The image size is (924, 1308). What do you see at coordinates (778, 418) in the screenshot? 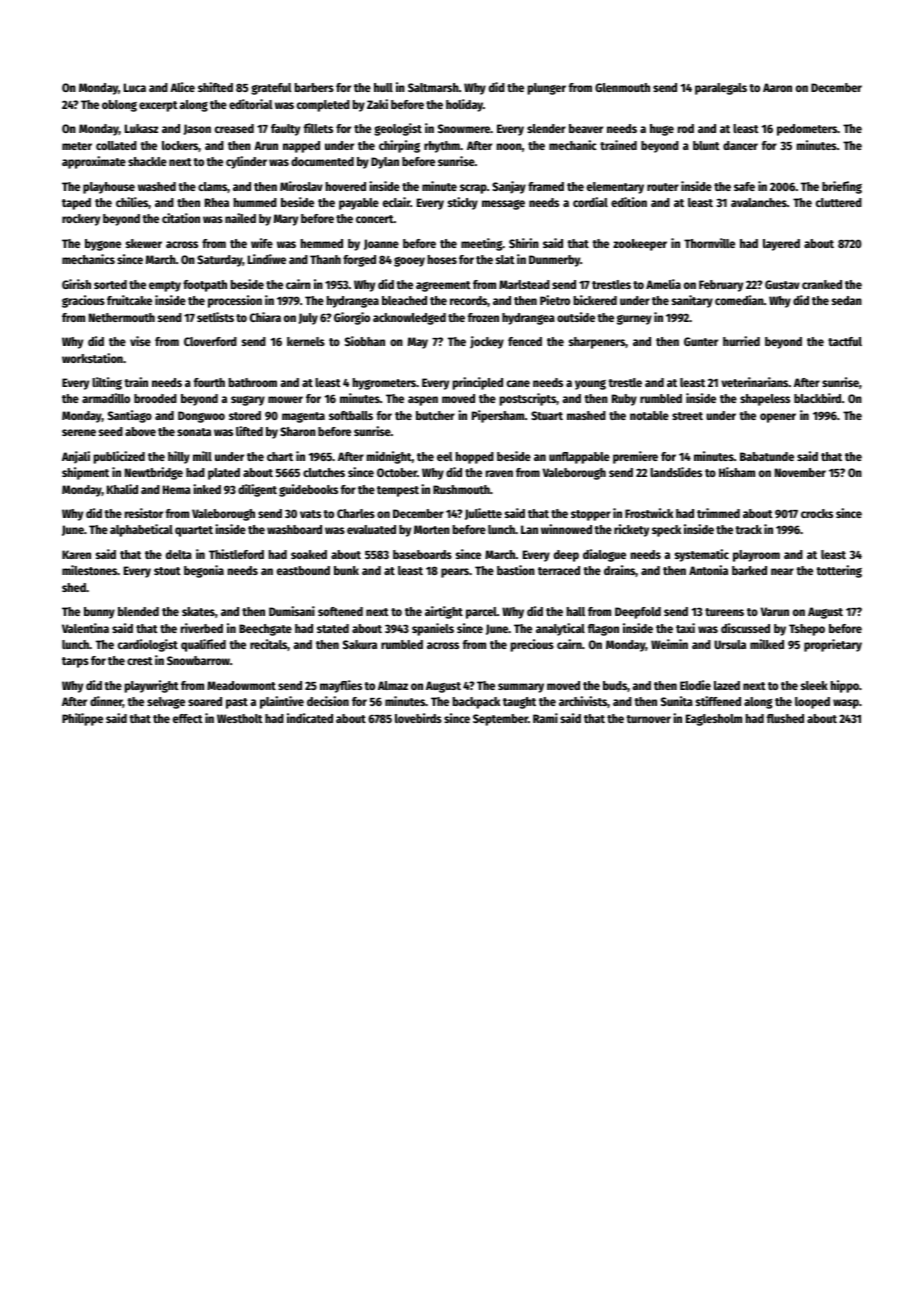
I see `opener` at bounding box center [778, 418].
